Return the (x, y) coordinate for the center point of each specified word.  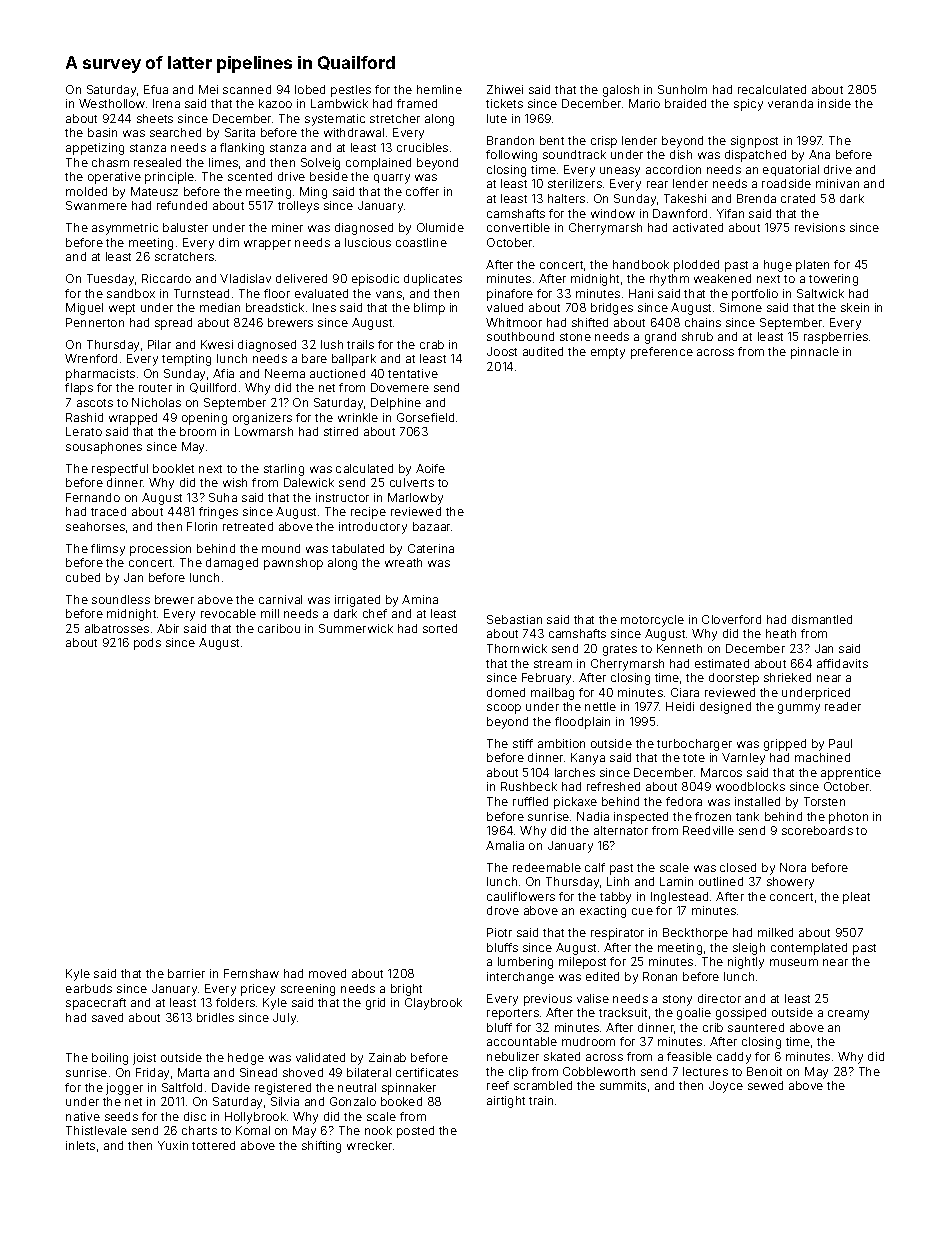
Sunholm (682, 89)
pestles (351, 91)
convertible (518, 227)
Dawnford (680, 213)
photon (848, 818)
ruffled (530, 801)
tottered (213, 1145)
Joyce (726, 1087)
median (220, 307)
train (541, 1100)
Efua (156, 89)
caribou (279, 628)
